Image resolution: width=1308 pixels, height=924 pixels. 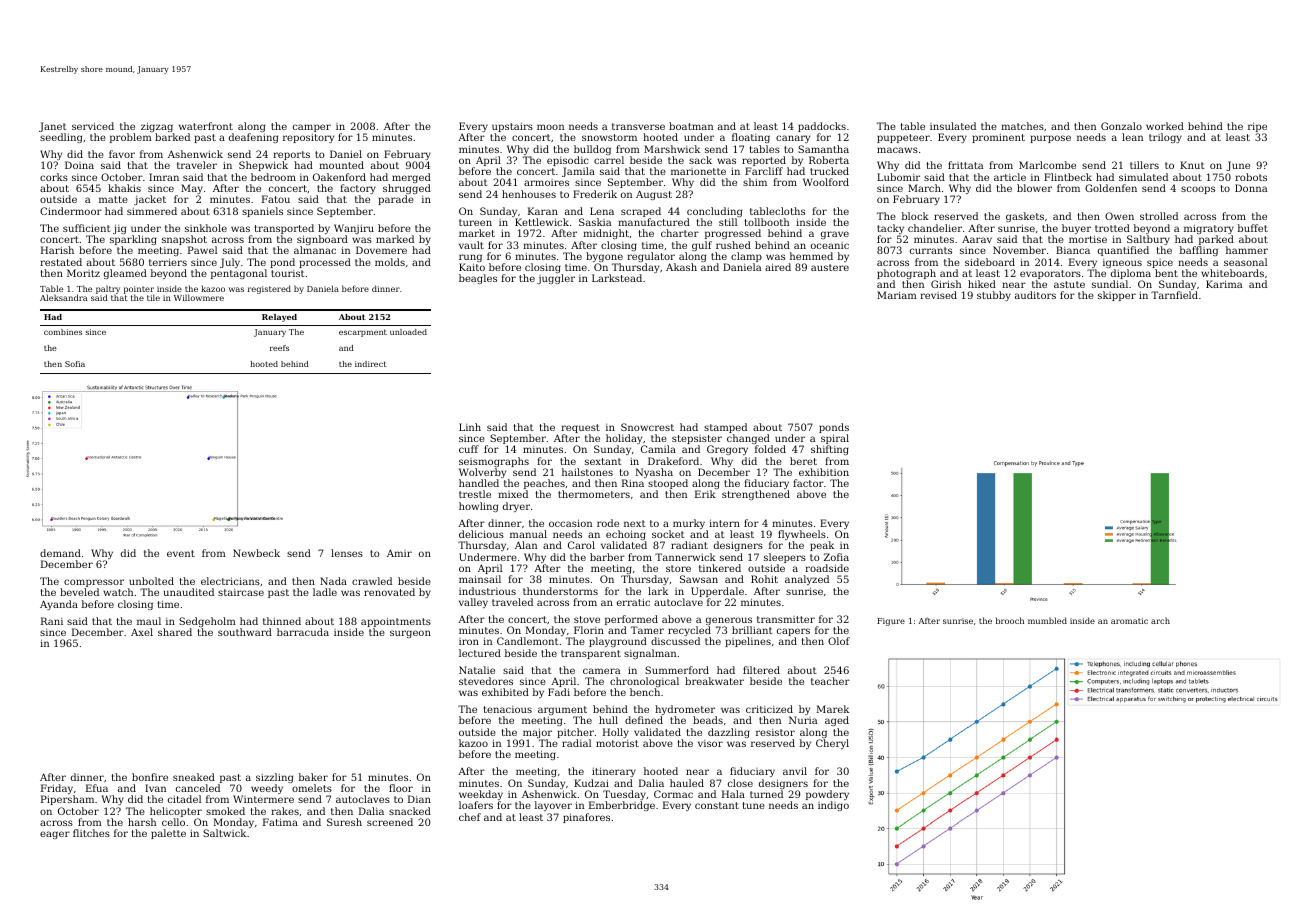 I want to click on baker, so click(x=313, y=777).
